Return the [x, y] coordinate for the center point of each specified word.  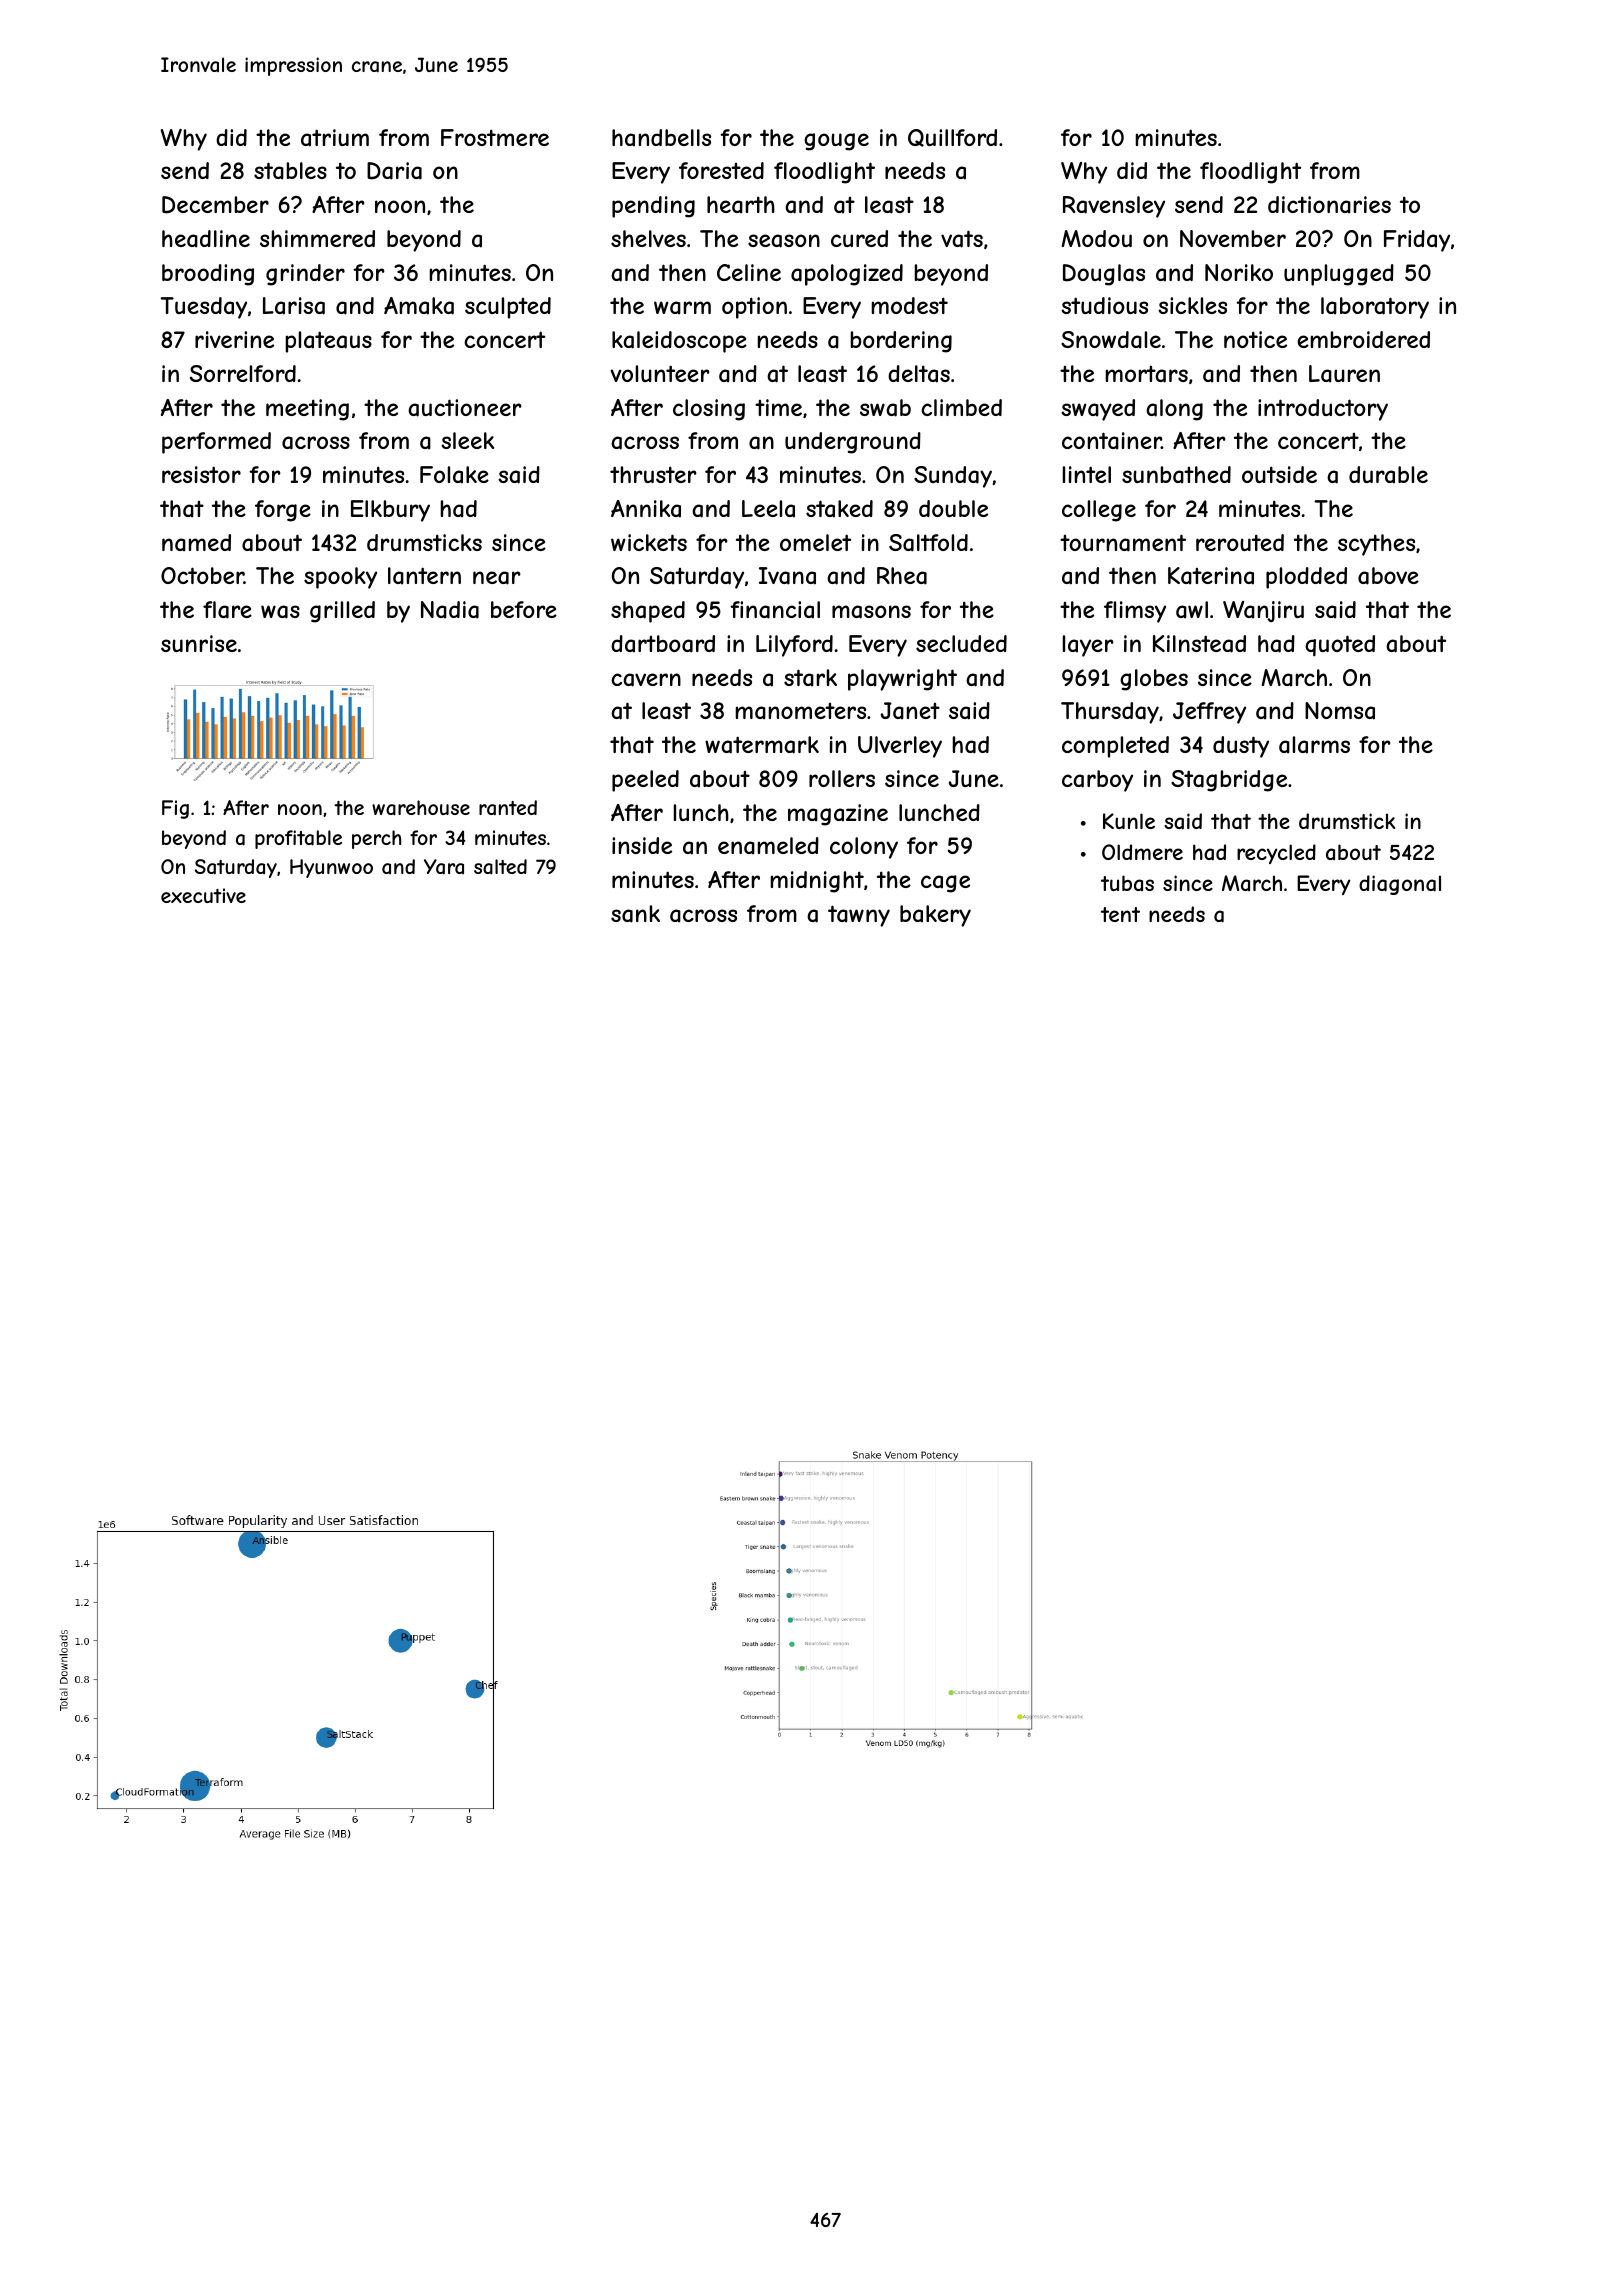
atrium [335, 138]
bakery [935, 916]
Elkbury [390, 511]
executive [203, 895]
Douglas [1104, 275]
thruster [653, 474]
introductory [1323, 410]
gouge [836, 142]
